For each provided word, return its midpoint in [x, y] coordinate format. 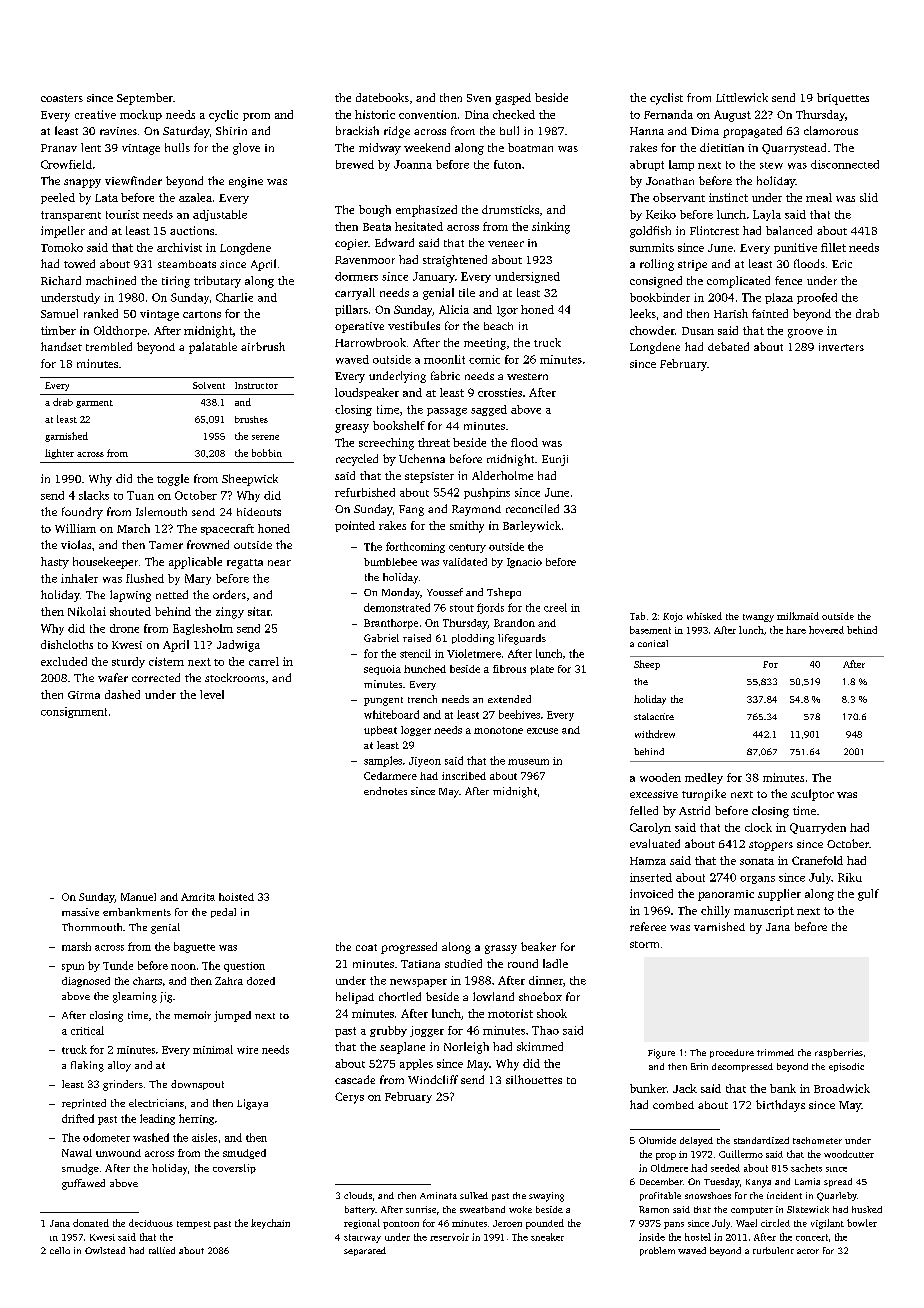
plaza [779, 298]
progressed [409, 948]
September [145, 99]
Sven [479, 98]
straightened [455, 261]
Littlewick [742, 97]
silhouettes [534, 1079]
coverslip [234, 1169]
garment [94, 404]
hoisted [236, 897]
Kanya [758, 1183]
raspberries [839, 1053]
